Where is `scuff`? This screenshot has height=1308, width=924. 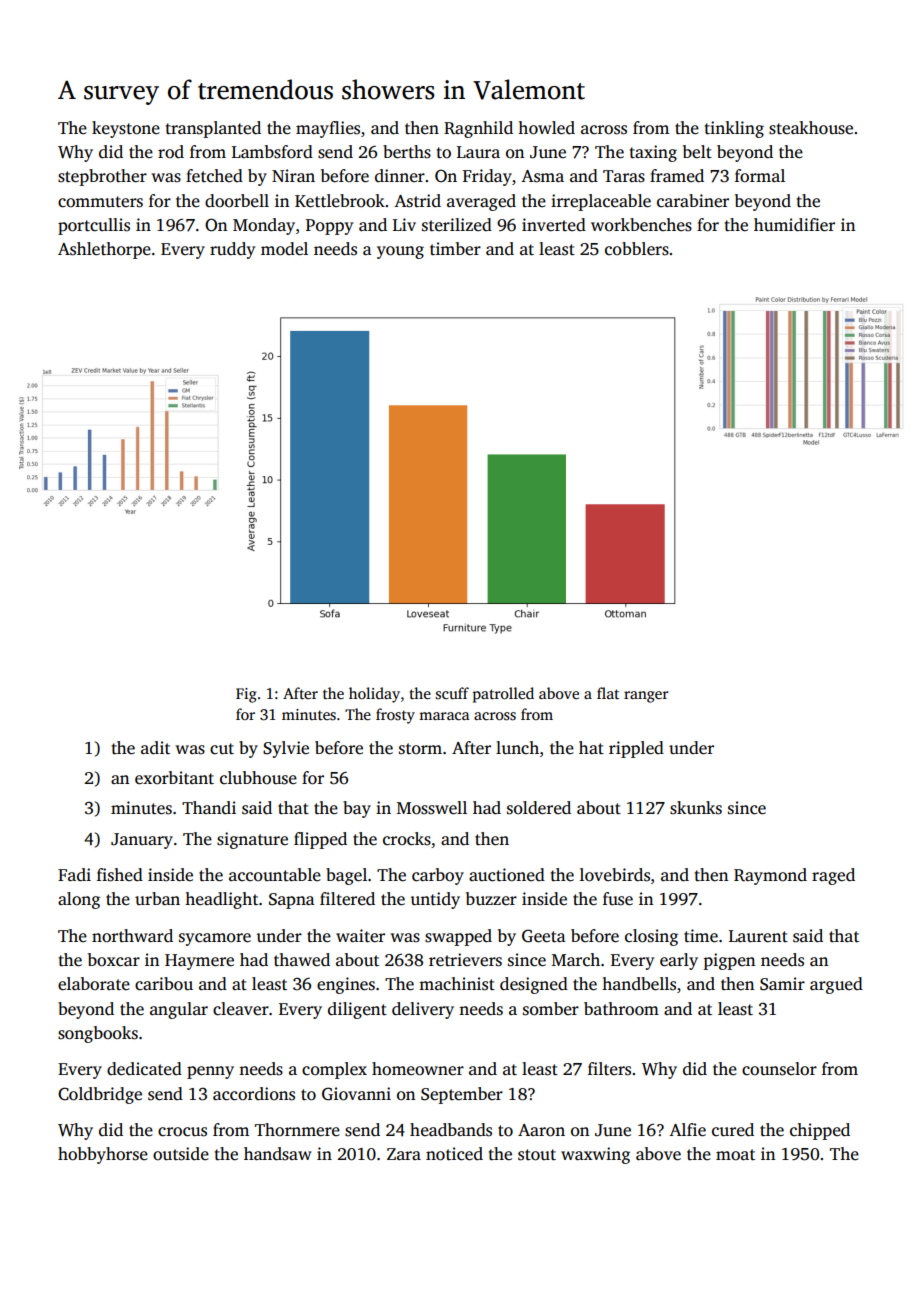 scuff is located at coordinates (452, 693).
